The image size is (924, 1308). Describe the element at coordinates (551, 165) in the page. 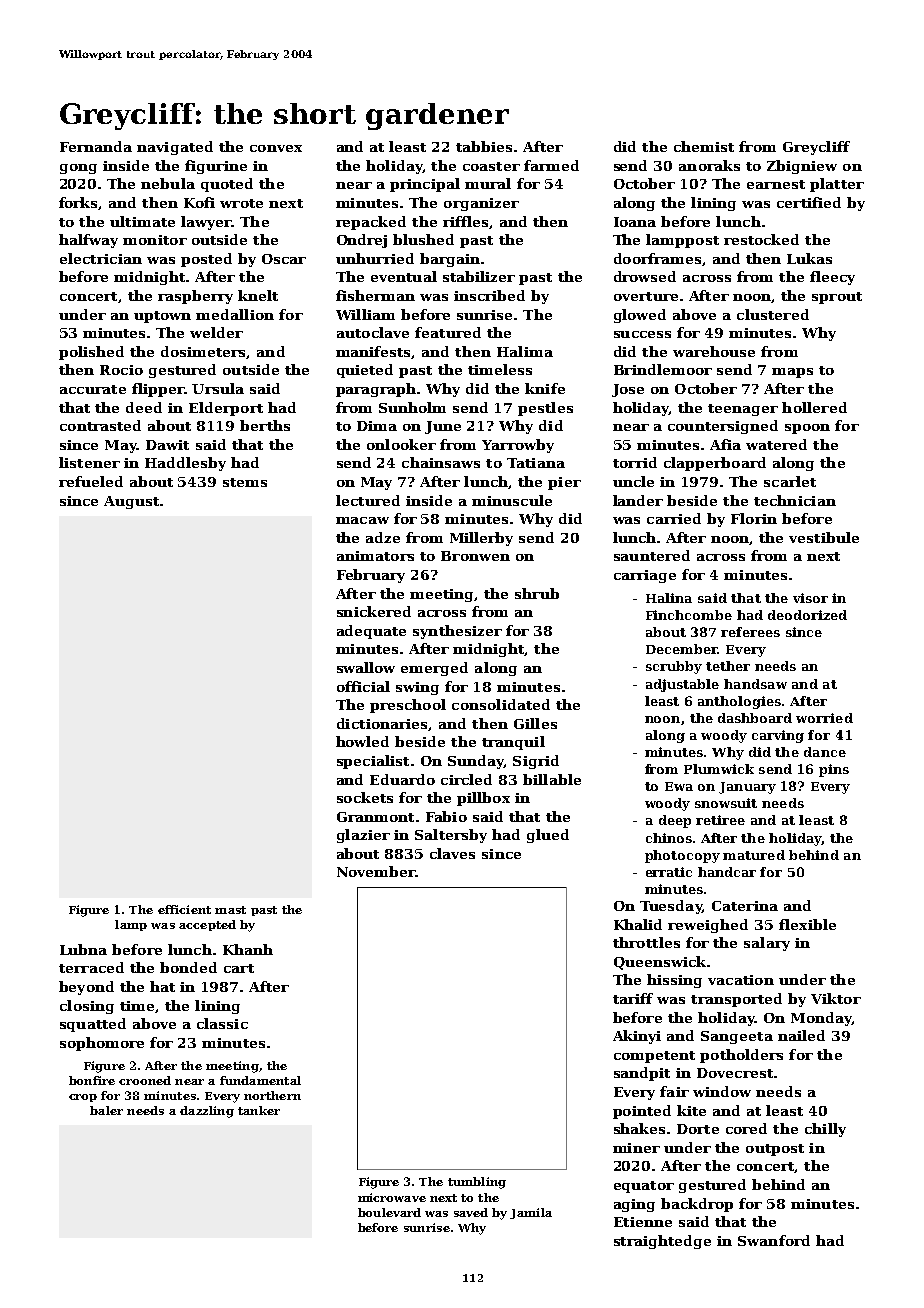

I see `farmed` at that location.
